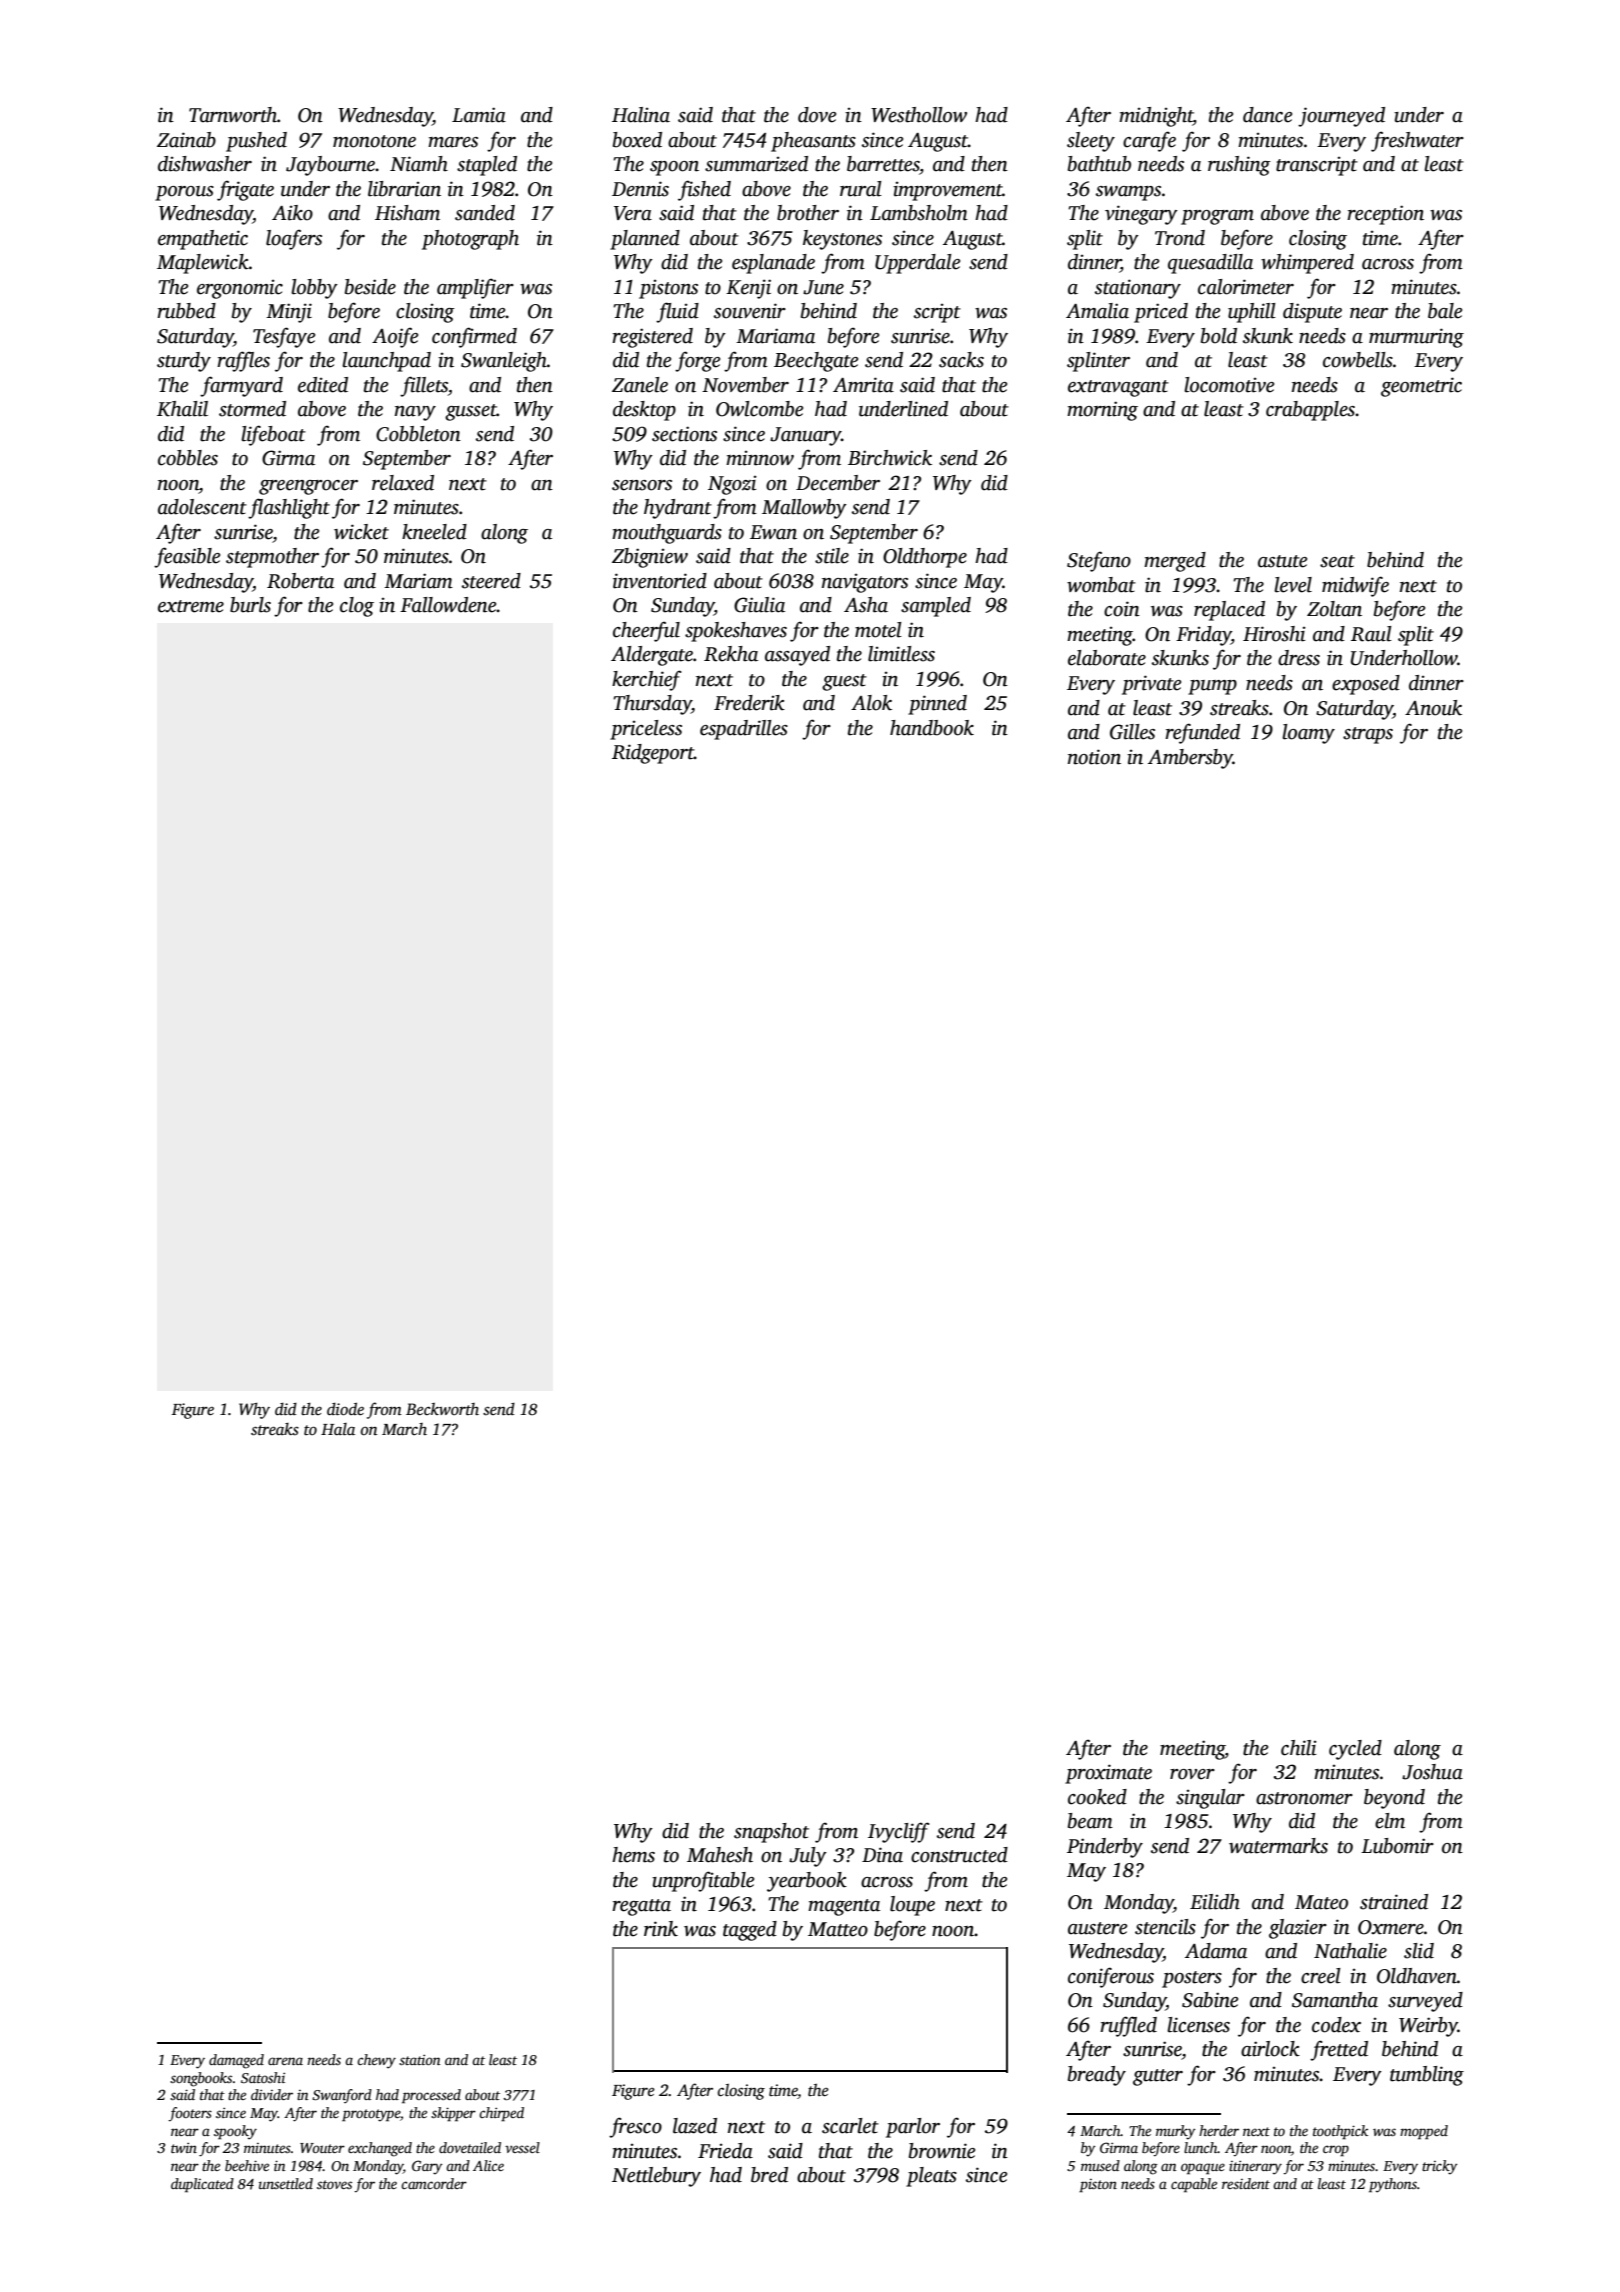  Describe the element at coordinates (233, 115) in the screenshot. I see `Tarnworth` at that location.
